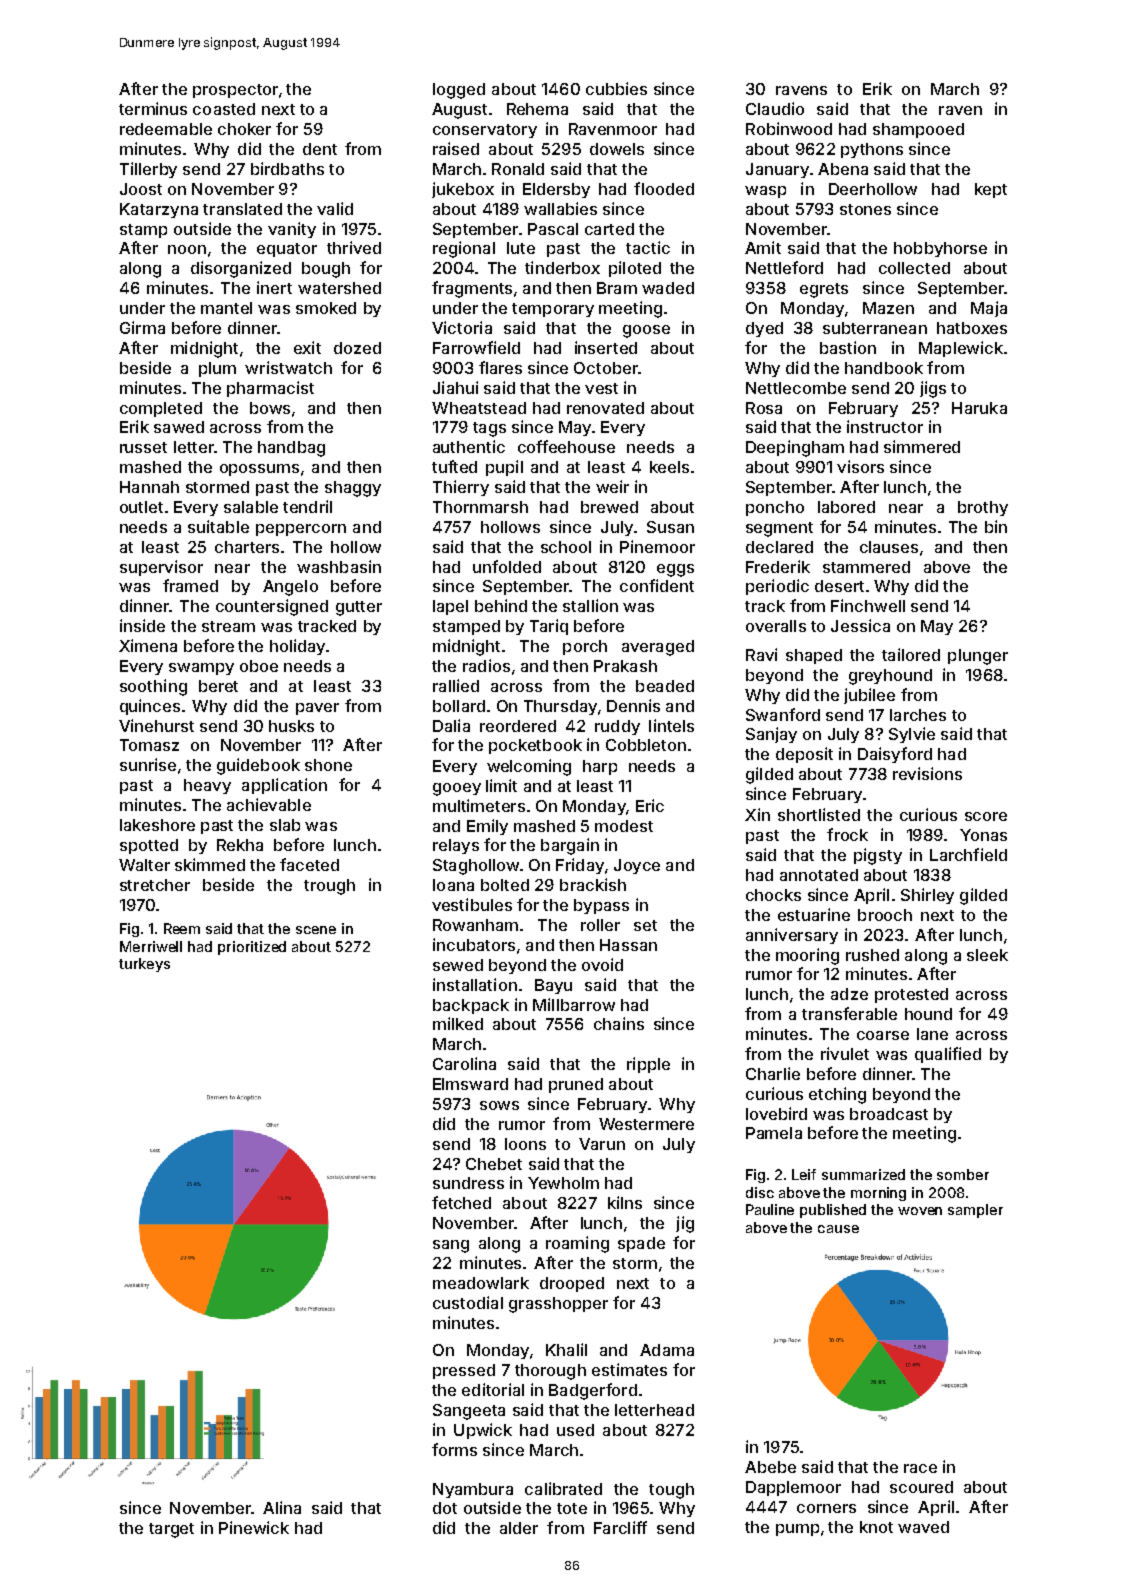  I want to click on flooded, so click(664, 188).
